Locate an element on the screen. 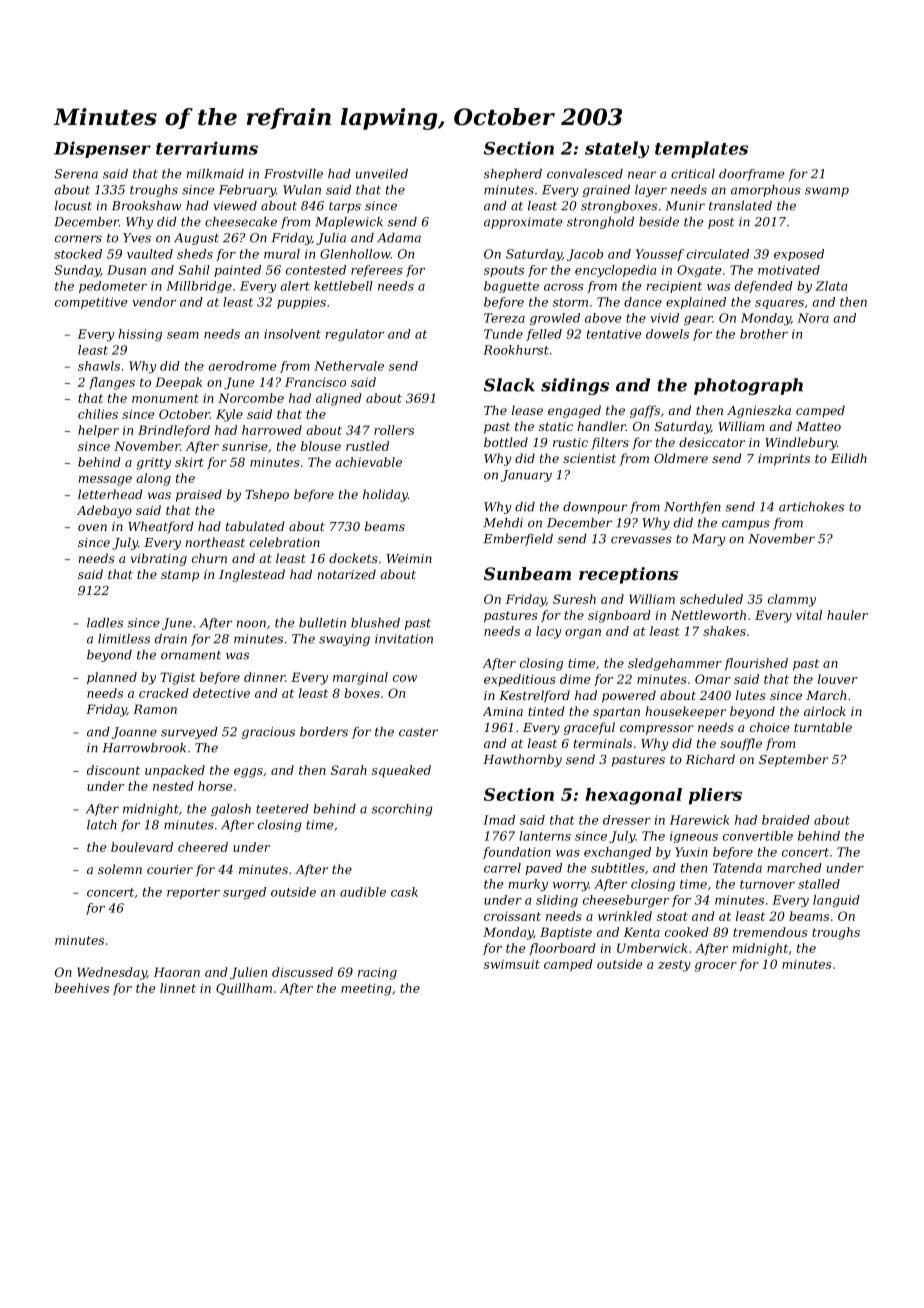 The image size is (924, 1308). milkmaid is located at coordinates (215, 174).
